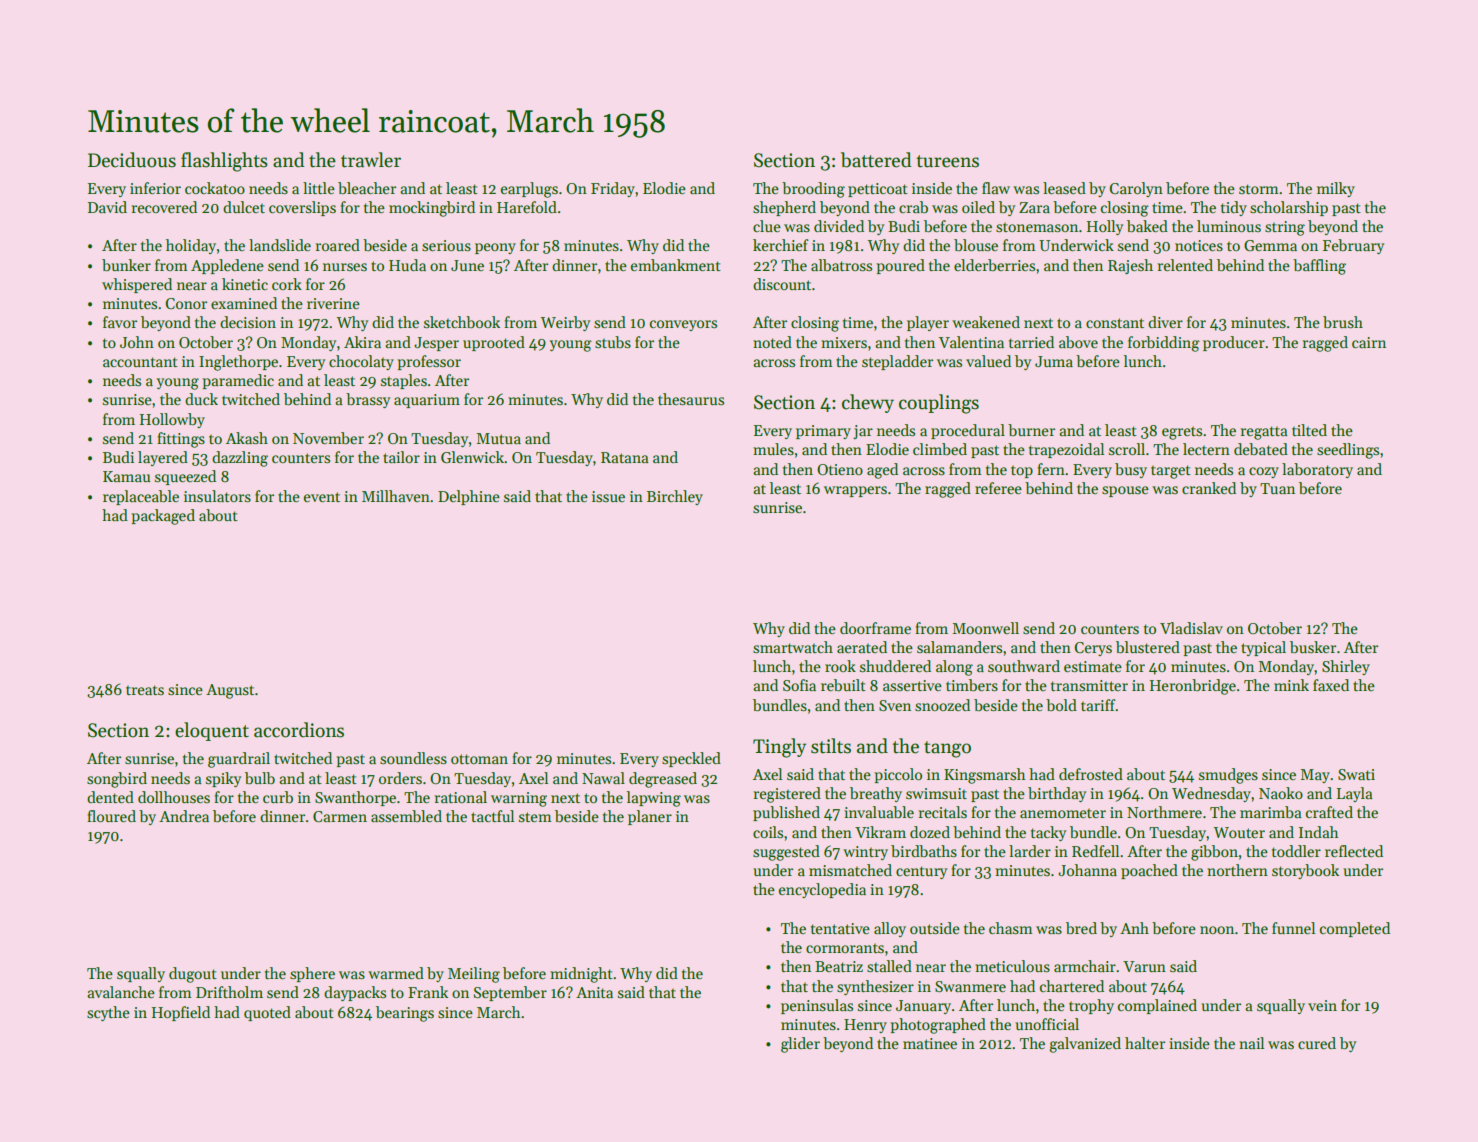  Describe the element at coordinates (405, 1014) in the screenshot. I see `bearings` at that location.
